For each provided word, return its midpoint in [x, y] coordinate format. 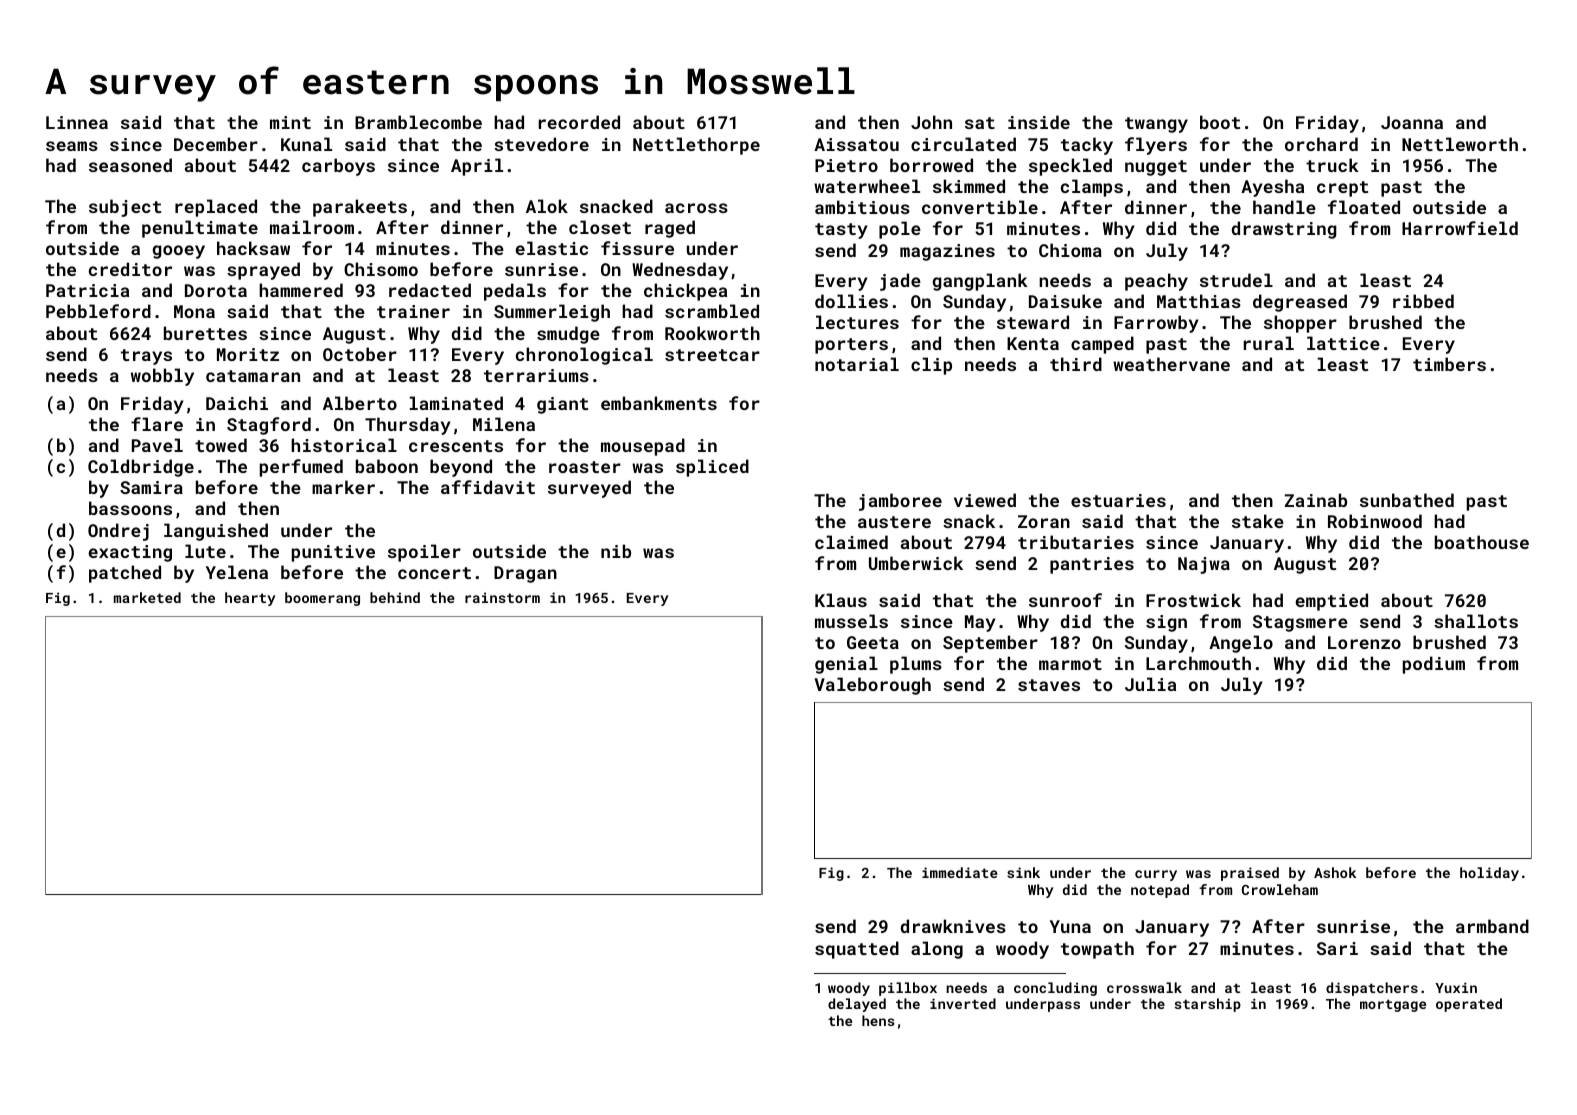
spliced [712, 468]
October [360, 354]
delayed [857, 1005]
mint [290, 122]
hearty [250, 599]
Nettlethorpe [696, 146]
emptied [1331, 602]
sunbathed [1407, 500]
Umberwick [916, 563]
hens [878, 1020]
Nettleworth [1460, 144]
